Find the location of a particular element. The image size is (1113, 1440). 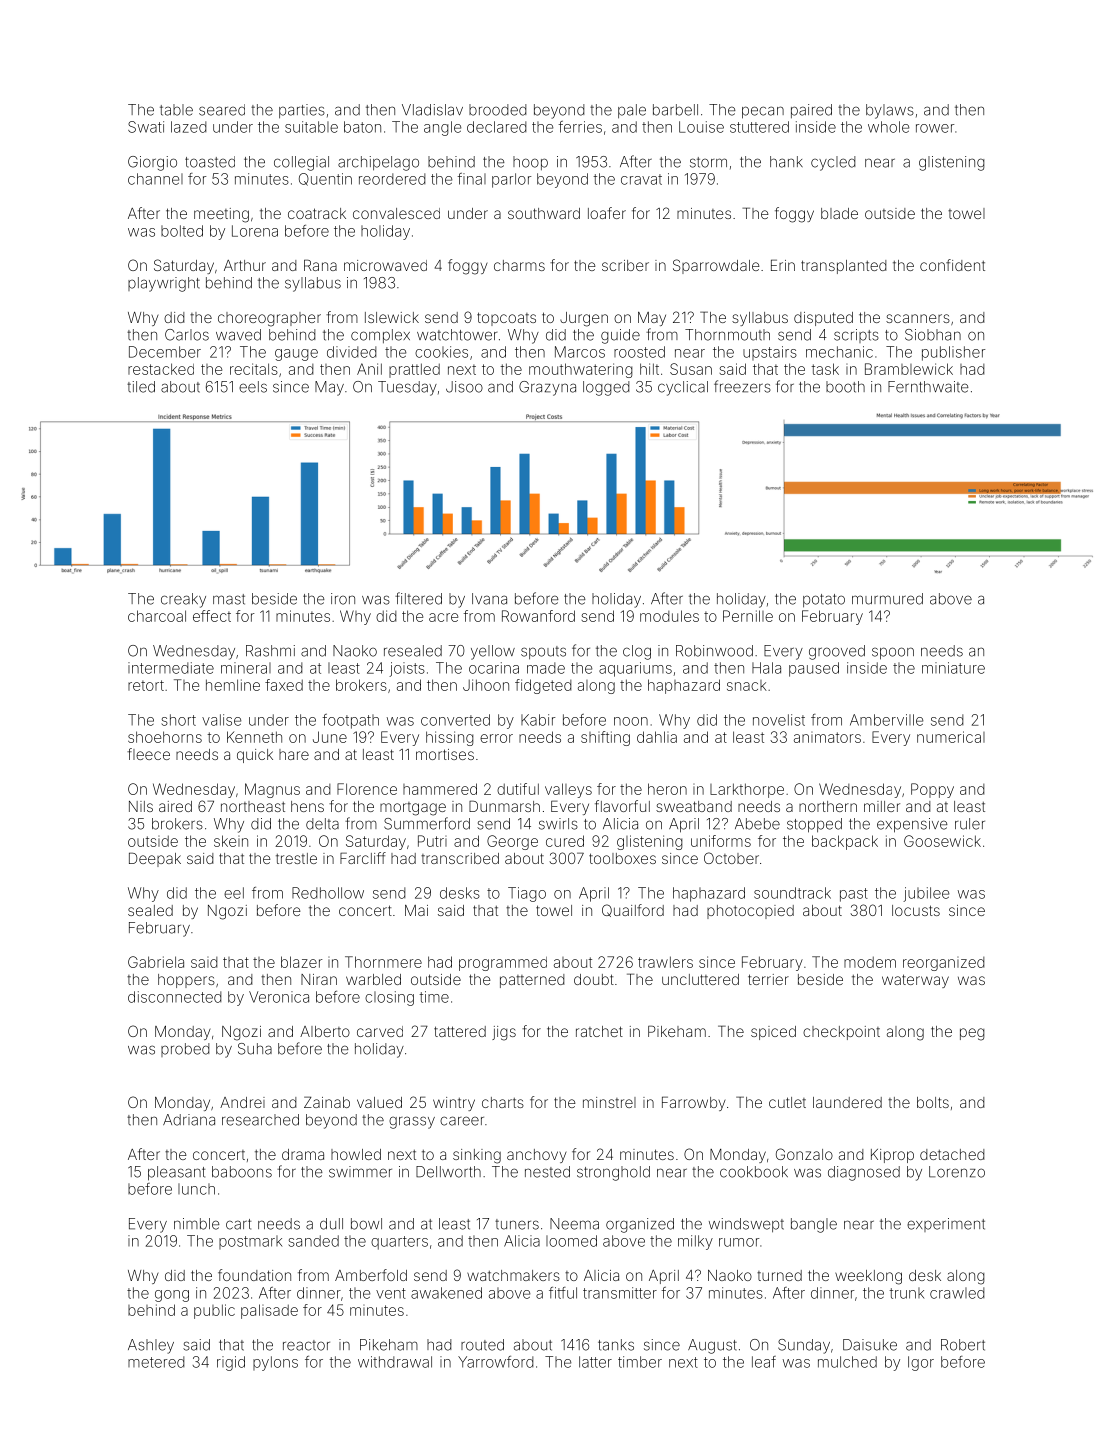

iron is located at coordinates (343, 599).
